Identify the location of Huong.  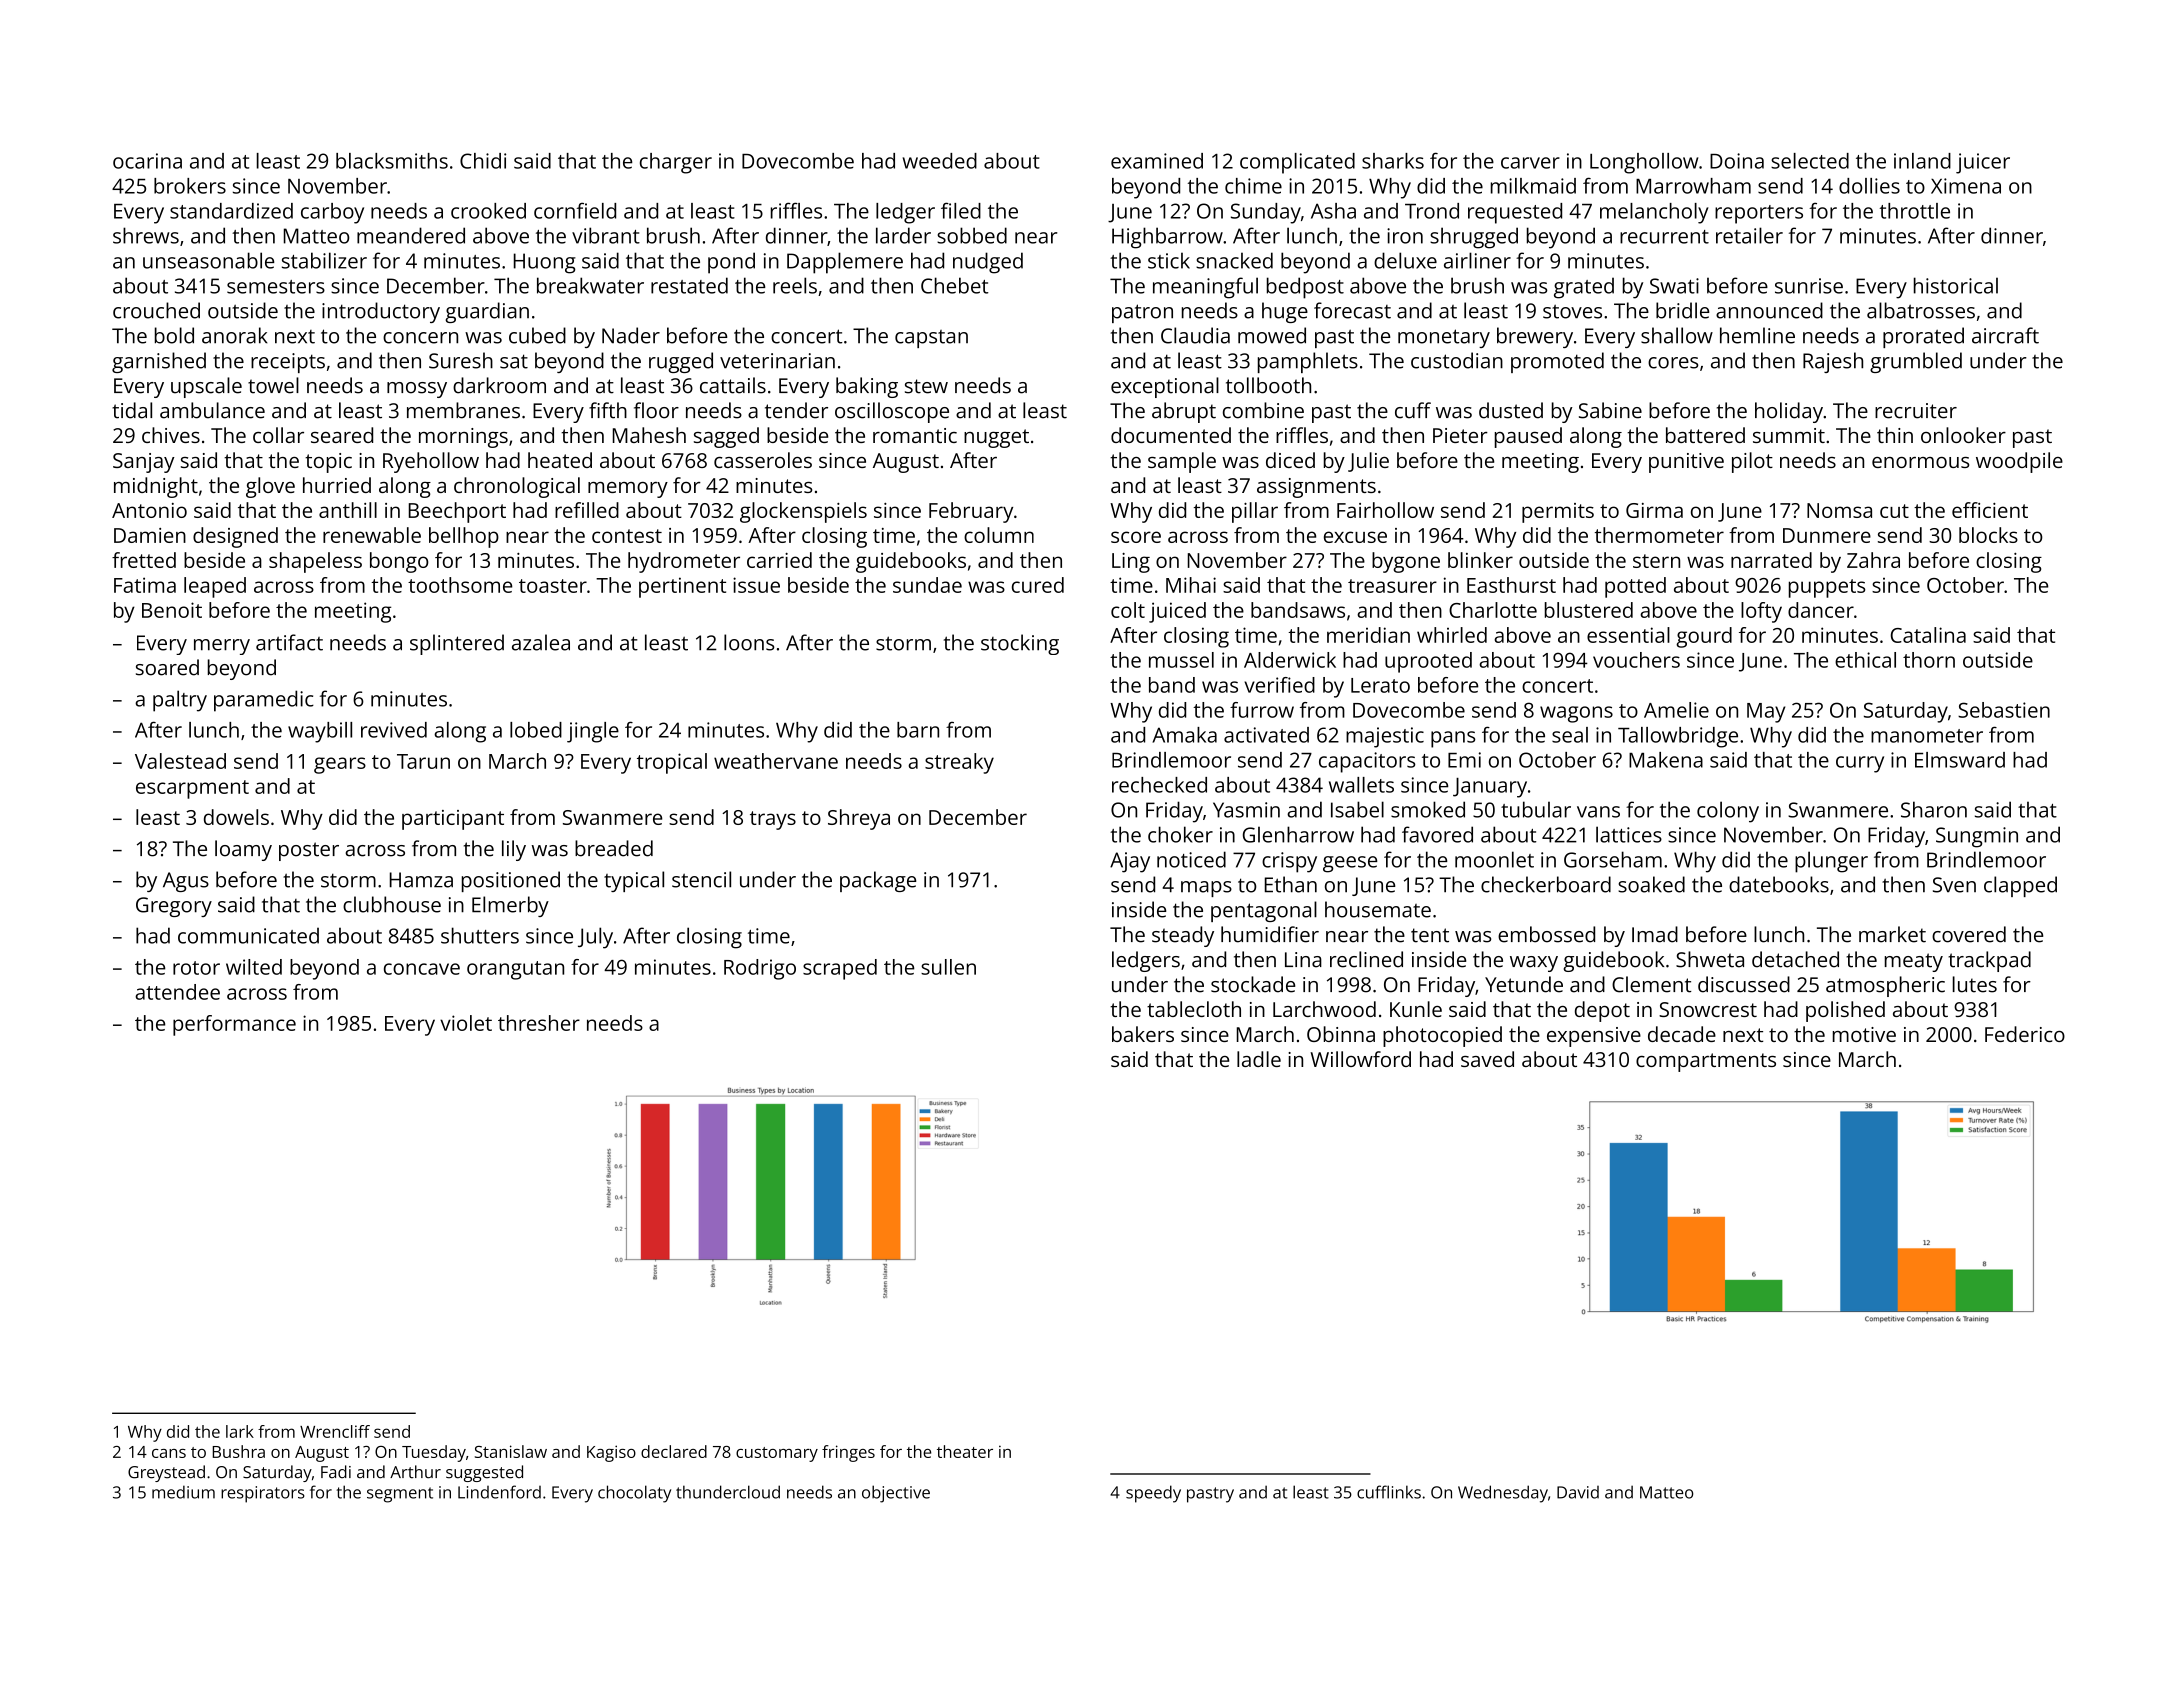
(545, 263).
